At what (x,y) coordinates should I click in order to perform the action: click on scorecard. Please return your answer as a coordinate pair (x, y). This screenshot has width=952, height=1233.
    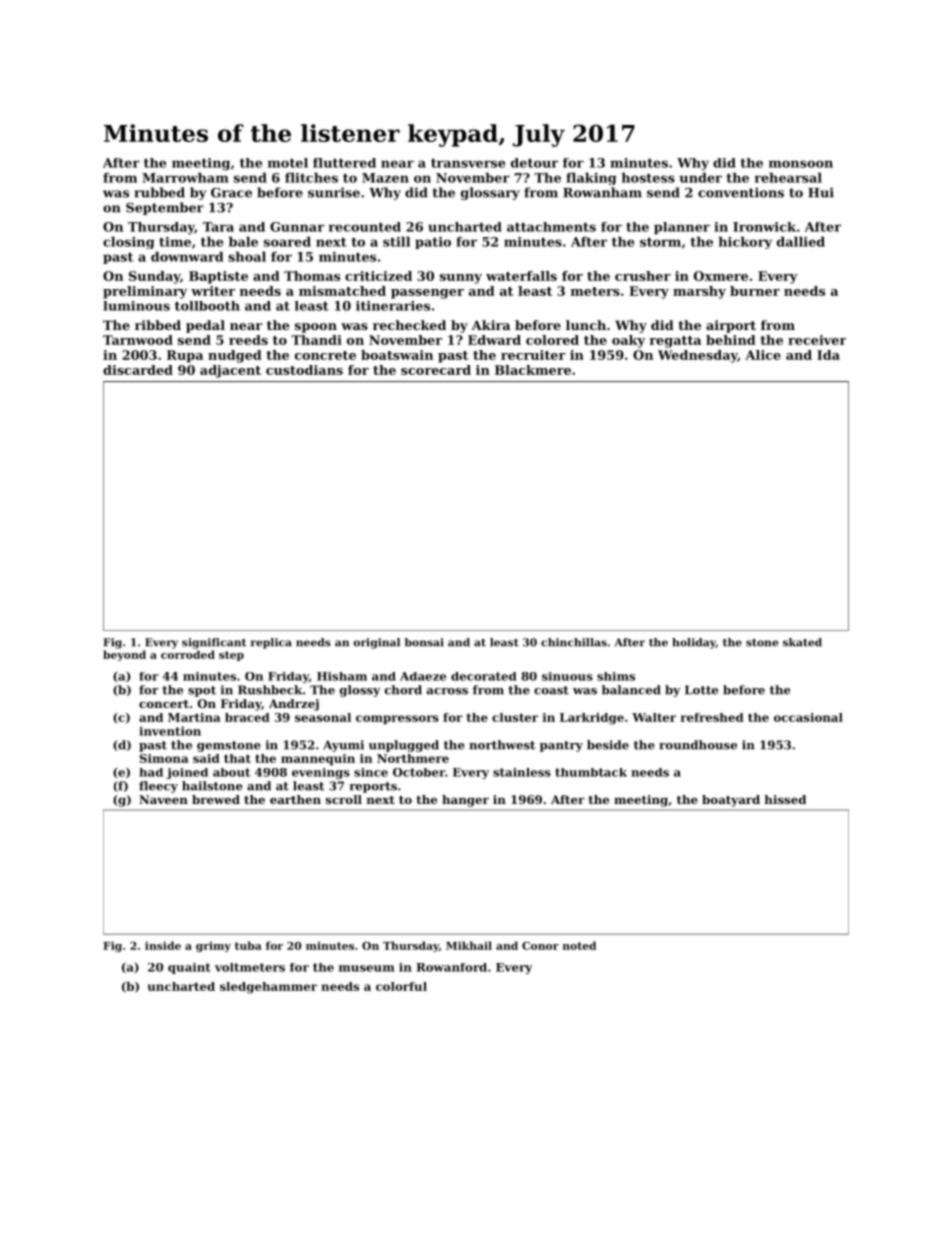
    Looking at the image, I should click on (436, 370).
